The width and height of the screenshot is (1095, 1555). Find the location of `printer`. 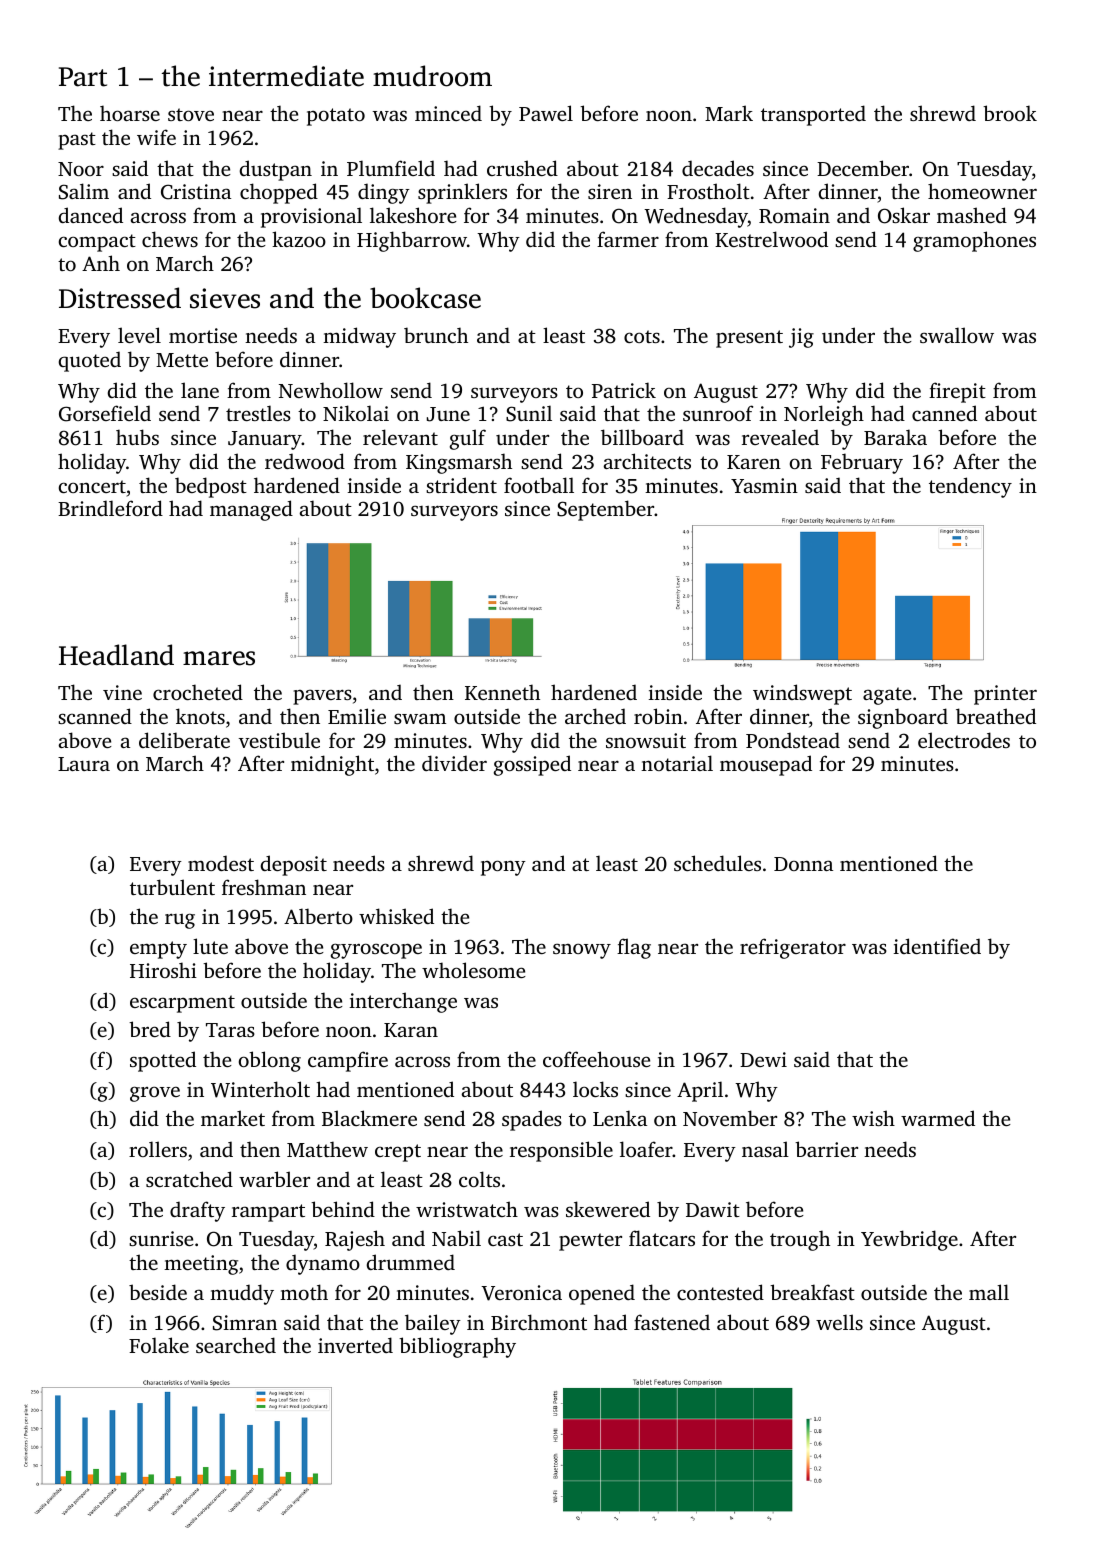

printer is located at coordinates (1005, 695).
